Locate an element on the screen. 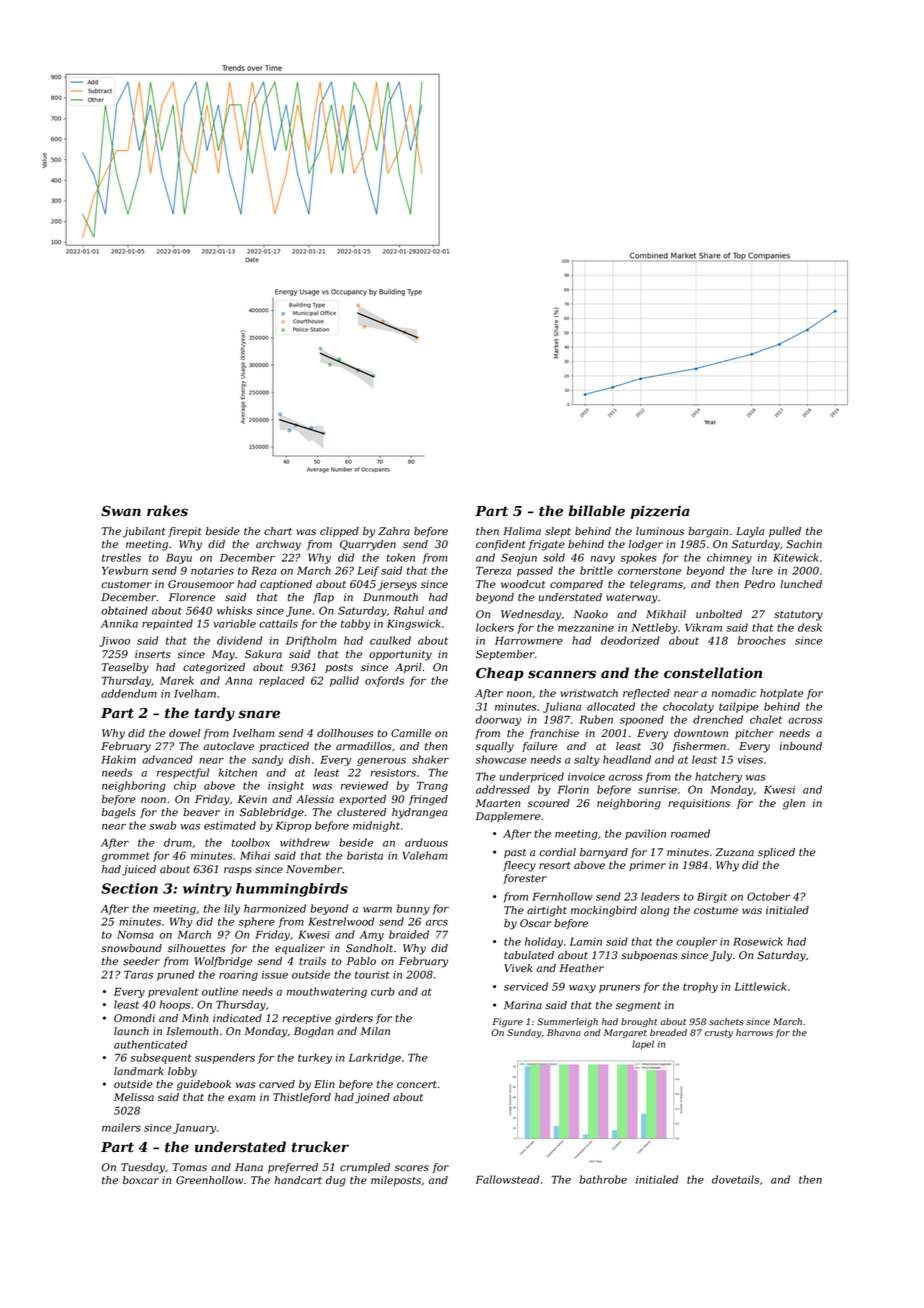 The width and height of the screenshot is (924, 1308). archway is located at coordinates (278, 545).
